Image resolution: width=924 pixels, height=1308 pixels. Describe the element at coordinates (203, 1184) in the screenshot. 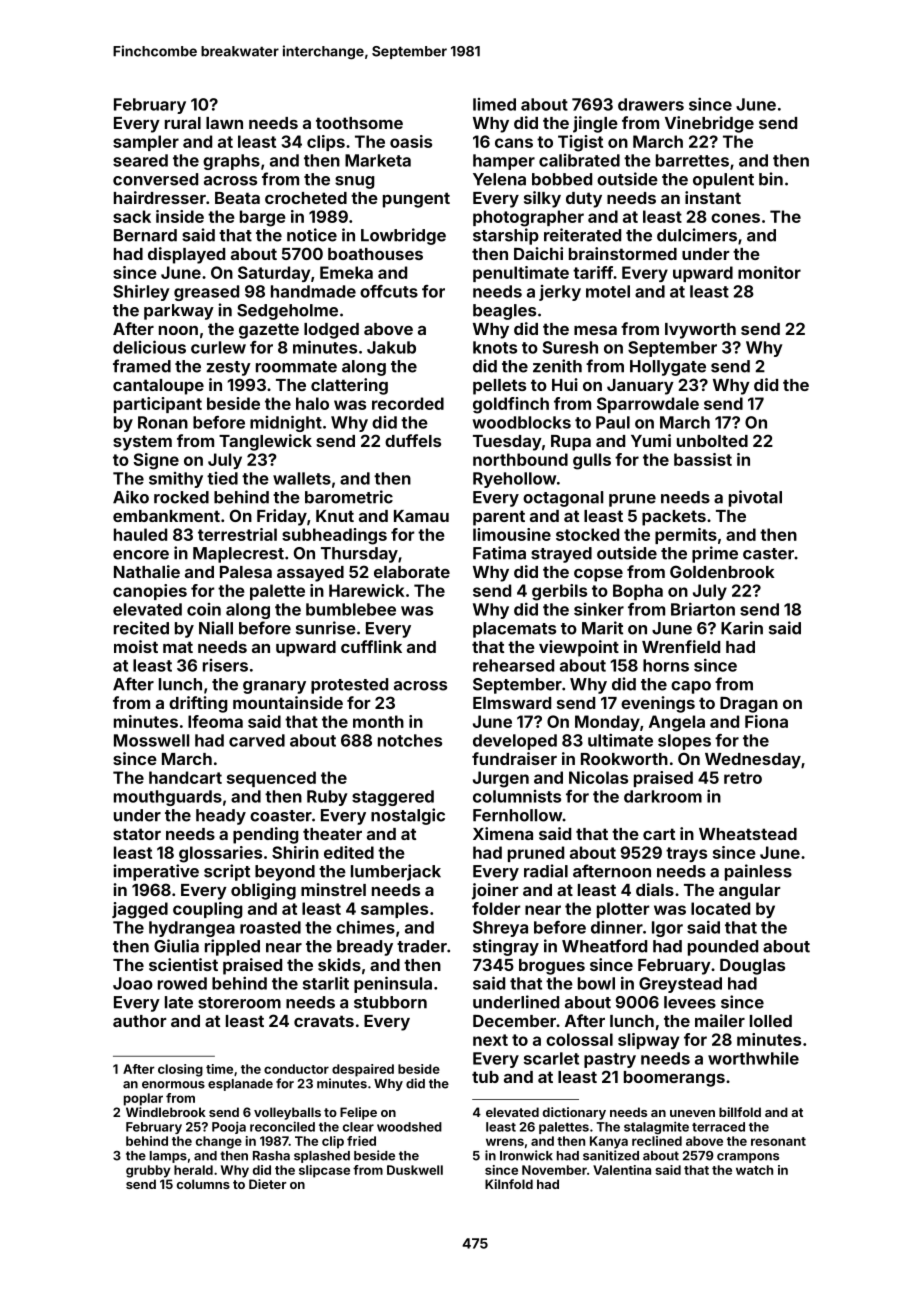

I see `columns` at that location.
